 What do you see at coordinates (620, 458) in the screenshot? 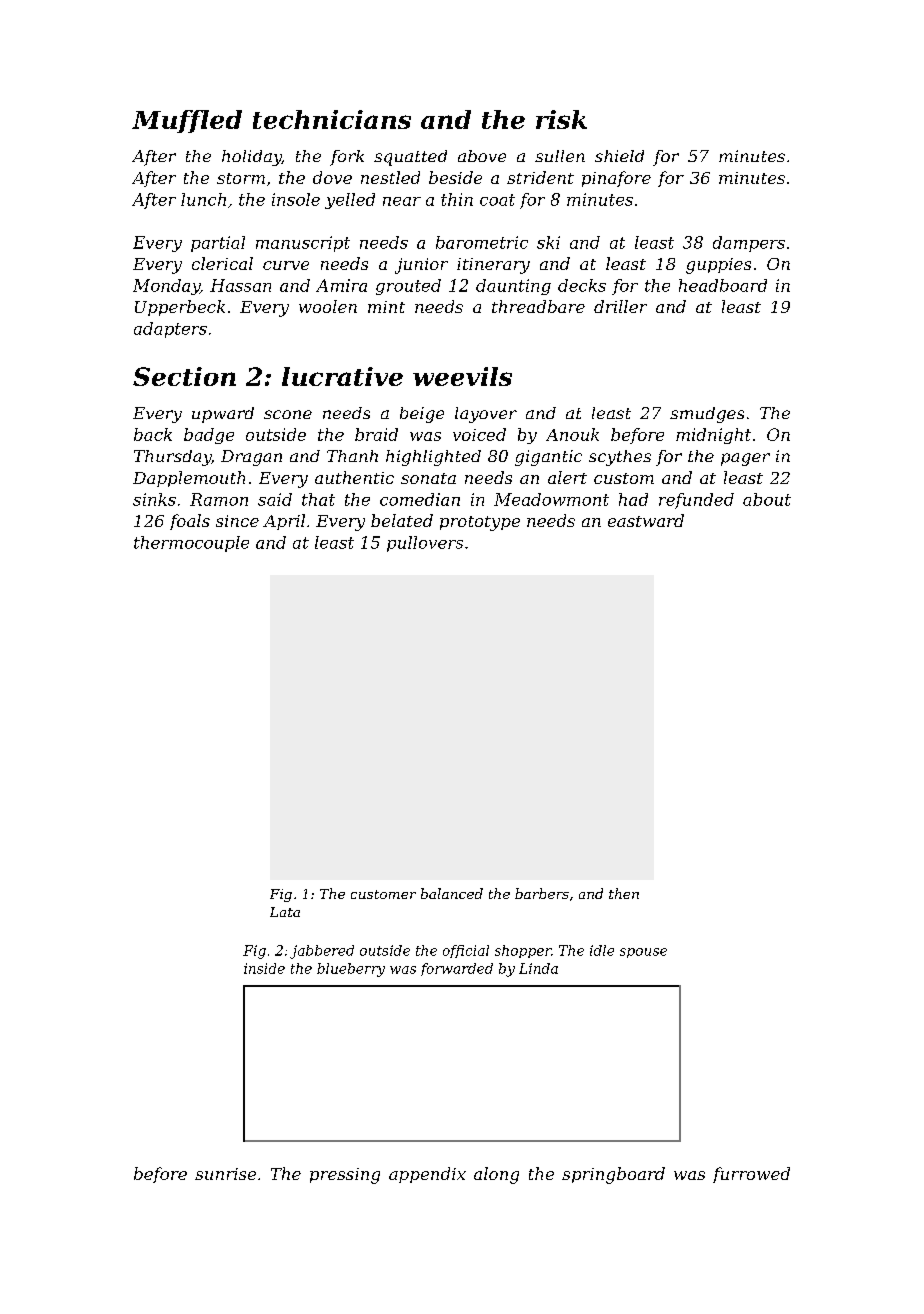
I see `scythes` at bounding box center [620, 458].
